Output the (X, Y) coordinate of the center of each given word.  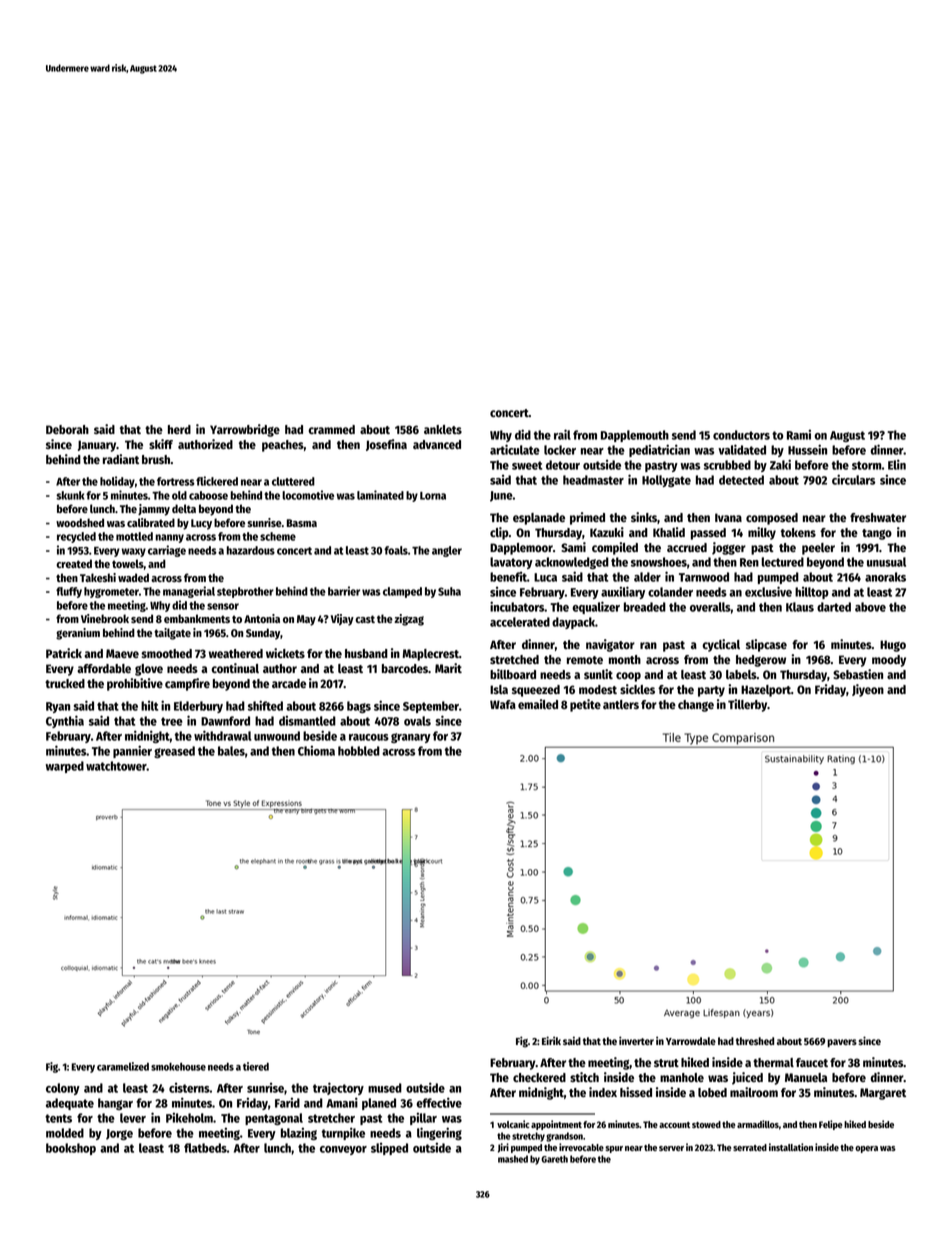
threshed (755, 1041)
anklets (443, 429)
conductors (741, 435)
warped (65, 767)
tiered (256, 1066)
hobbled (359, 751)
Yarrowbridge (245, 430)
